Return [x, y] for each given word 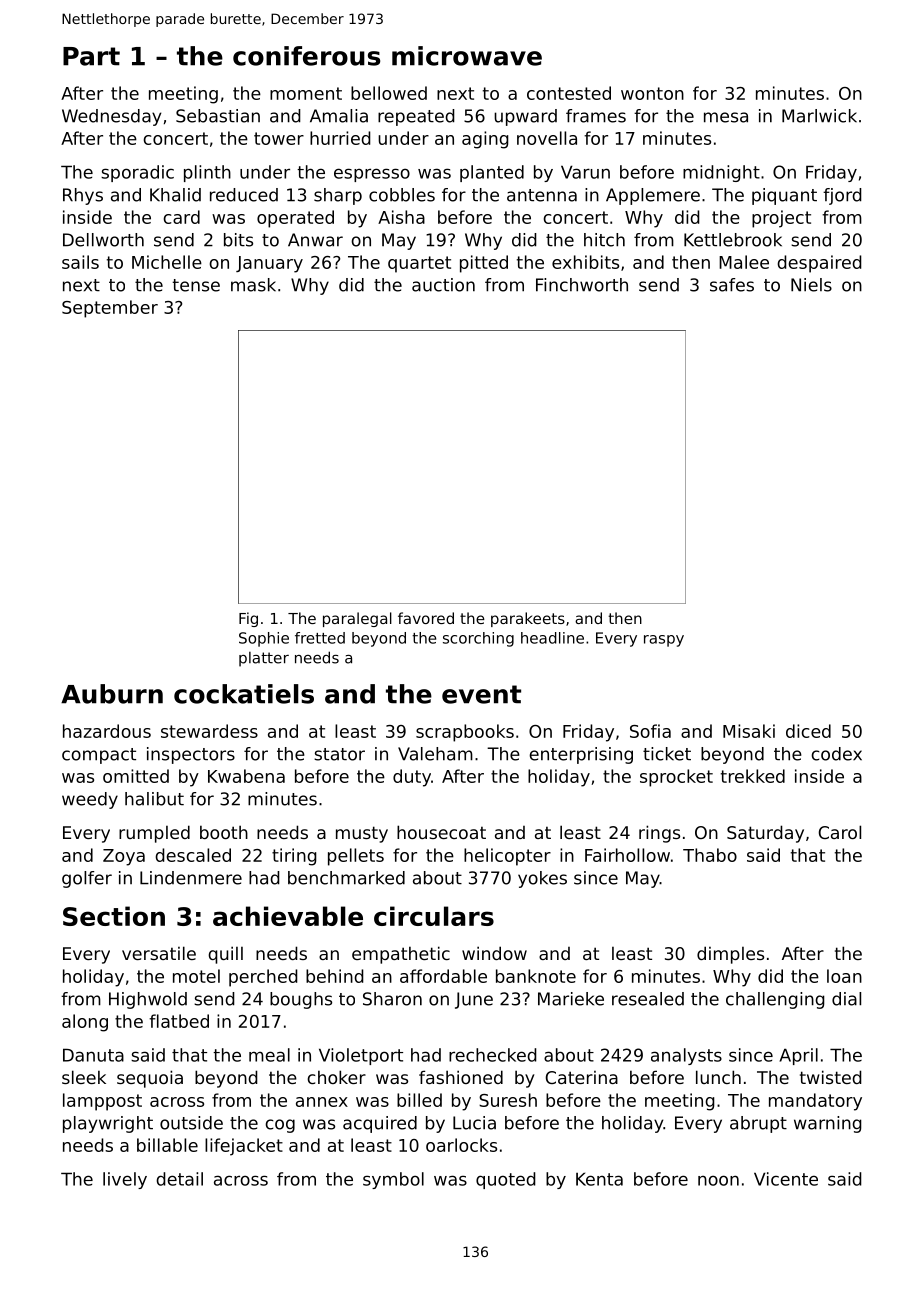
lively [125, 1180]
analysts [686, 1056]
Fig [248, 619]
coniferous [306, 56]
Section [114, 916]
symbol [393, 1180]
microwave [467, 56]
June [474, 1000]
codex [836, 754]
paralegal [357, 619]
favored [426, 618]
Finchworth [582, 285]
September [110, 309]
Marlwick [819, 116]
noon [718, 1180]
